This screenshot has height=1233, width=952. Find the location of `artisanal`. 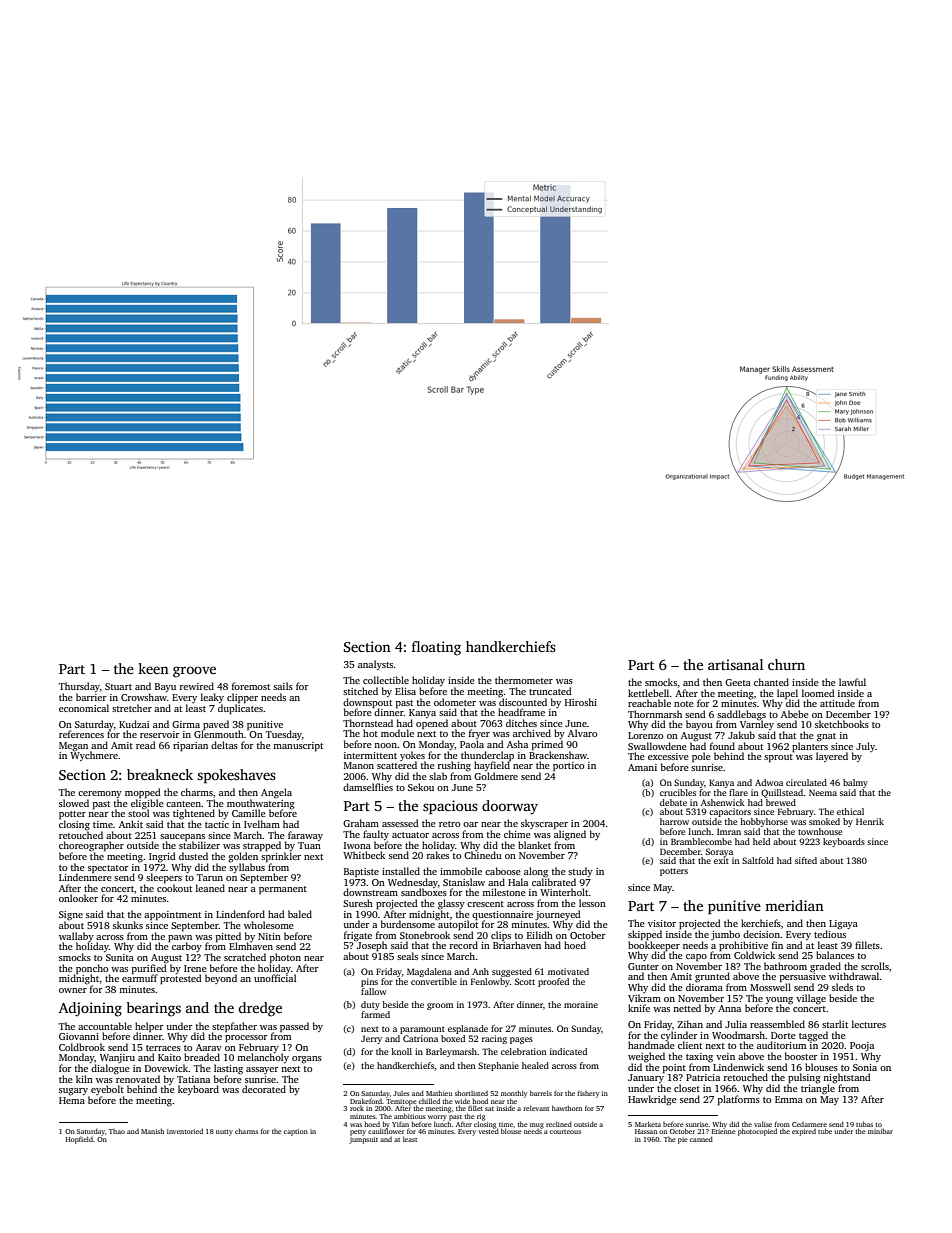

artisanal is located at coordinates (735, 664).
